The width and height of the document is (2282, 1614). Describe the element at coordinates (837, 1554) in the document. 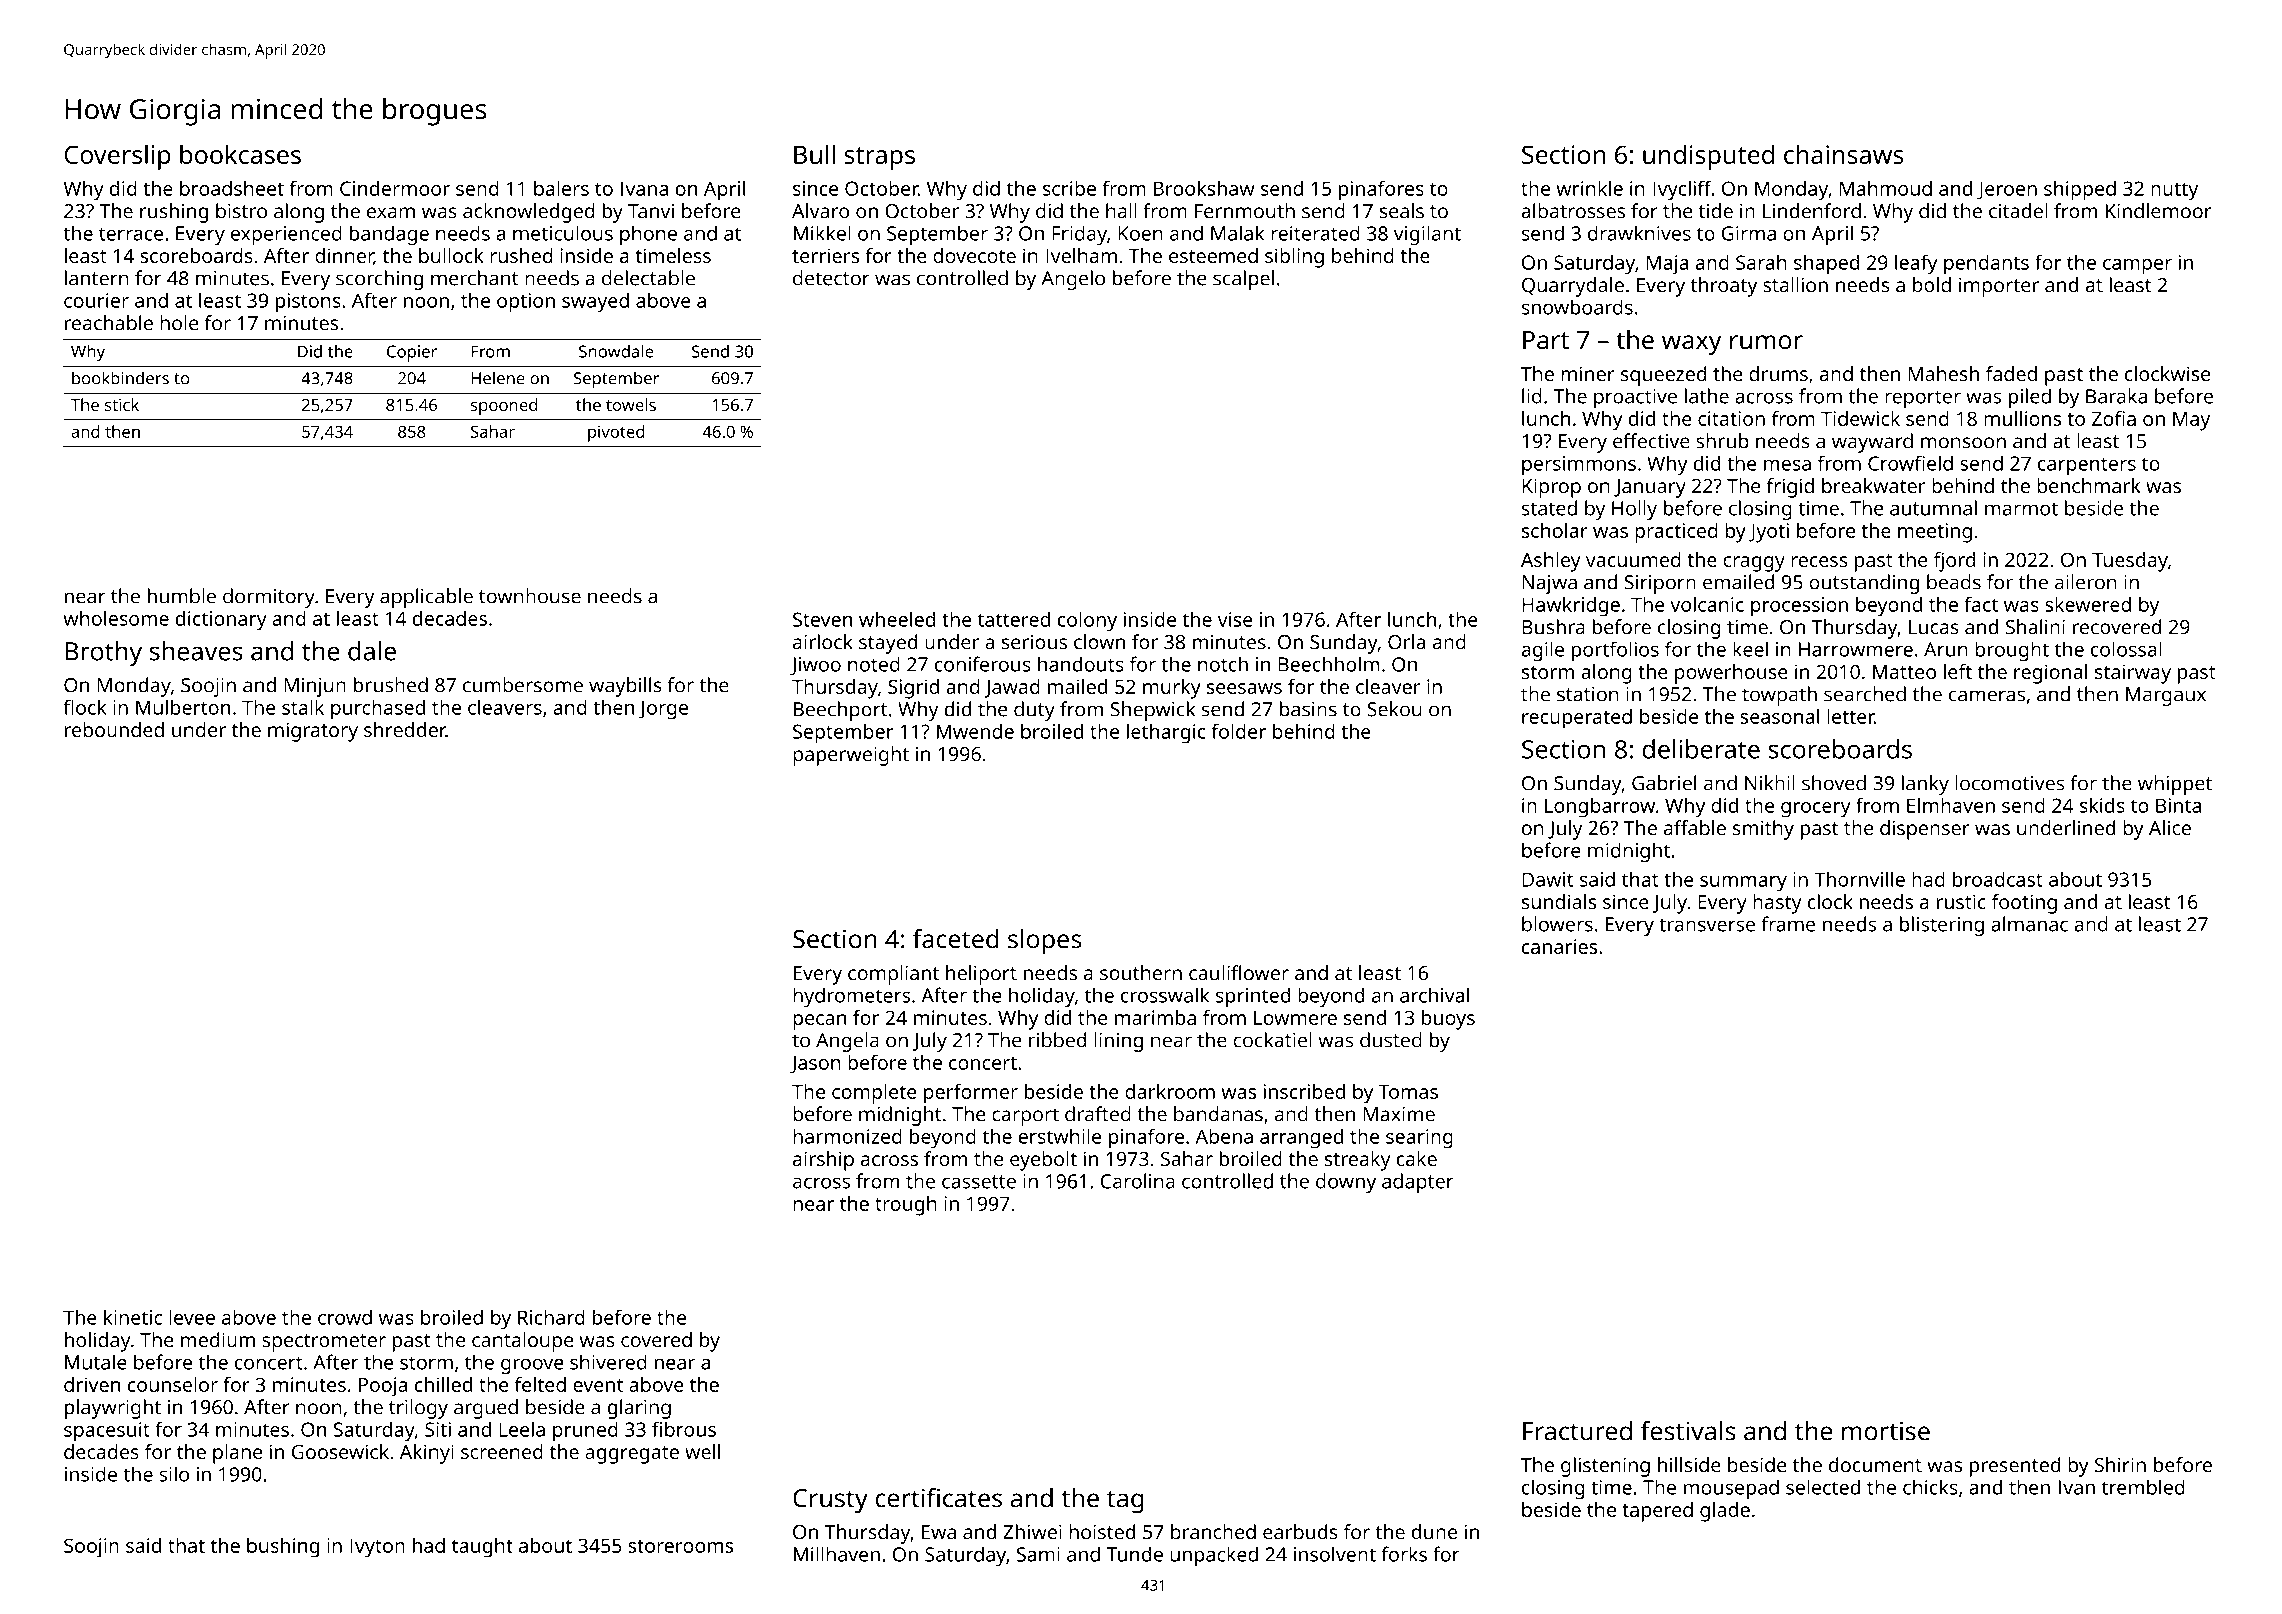

I see `Millhaven` at that location.
